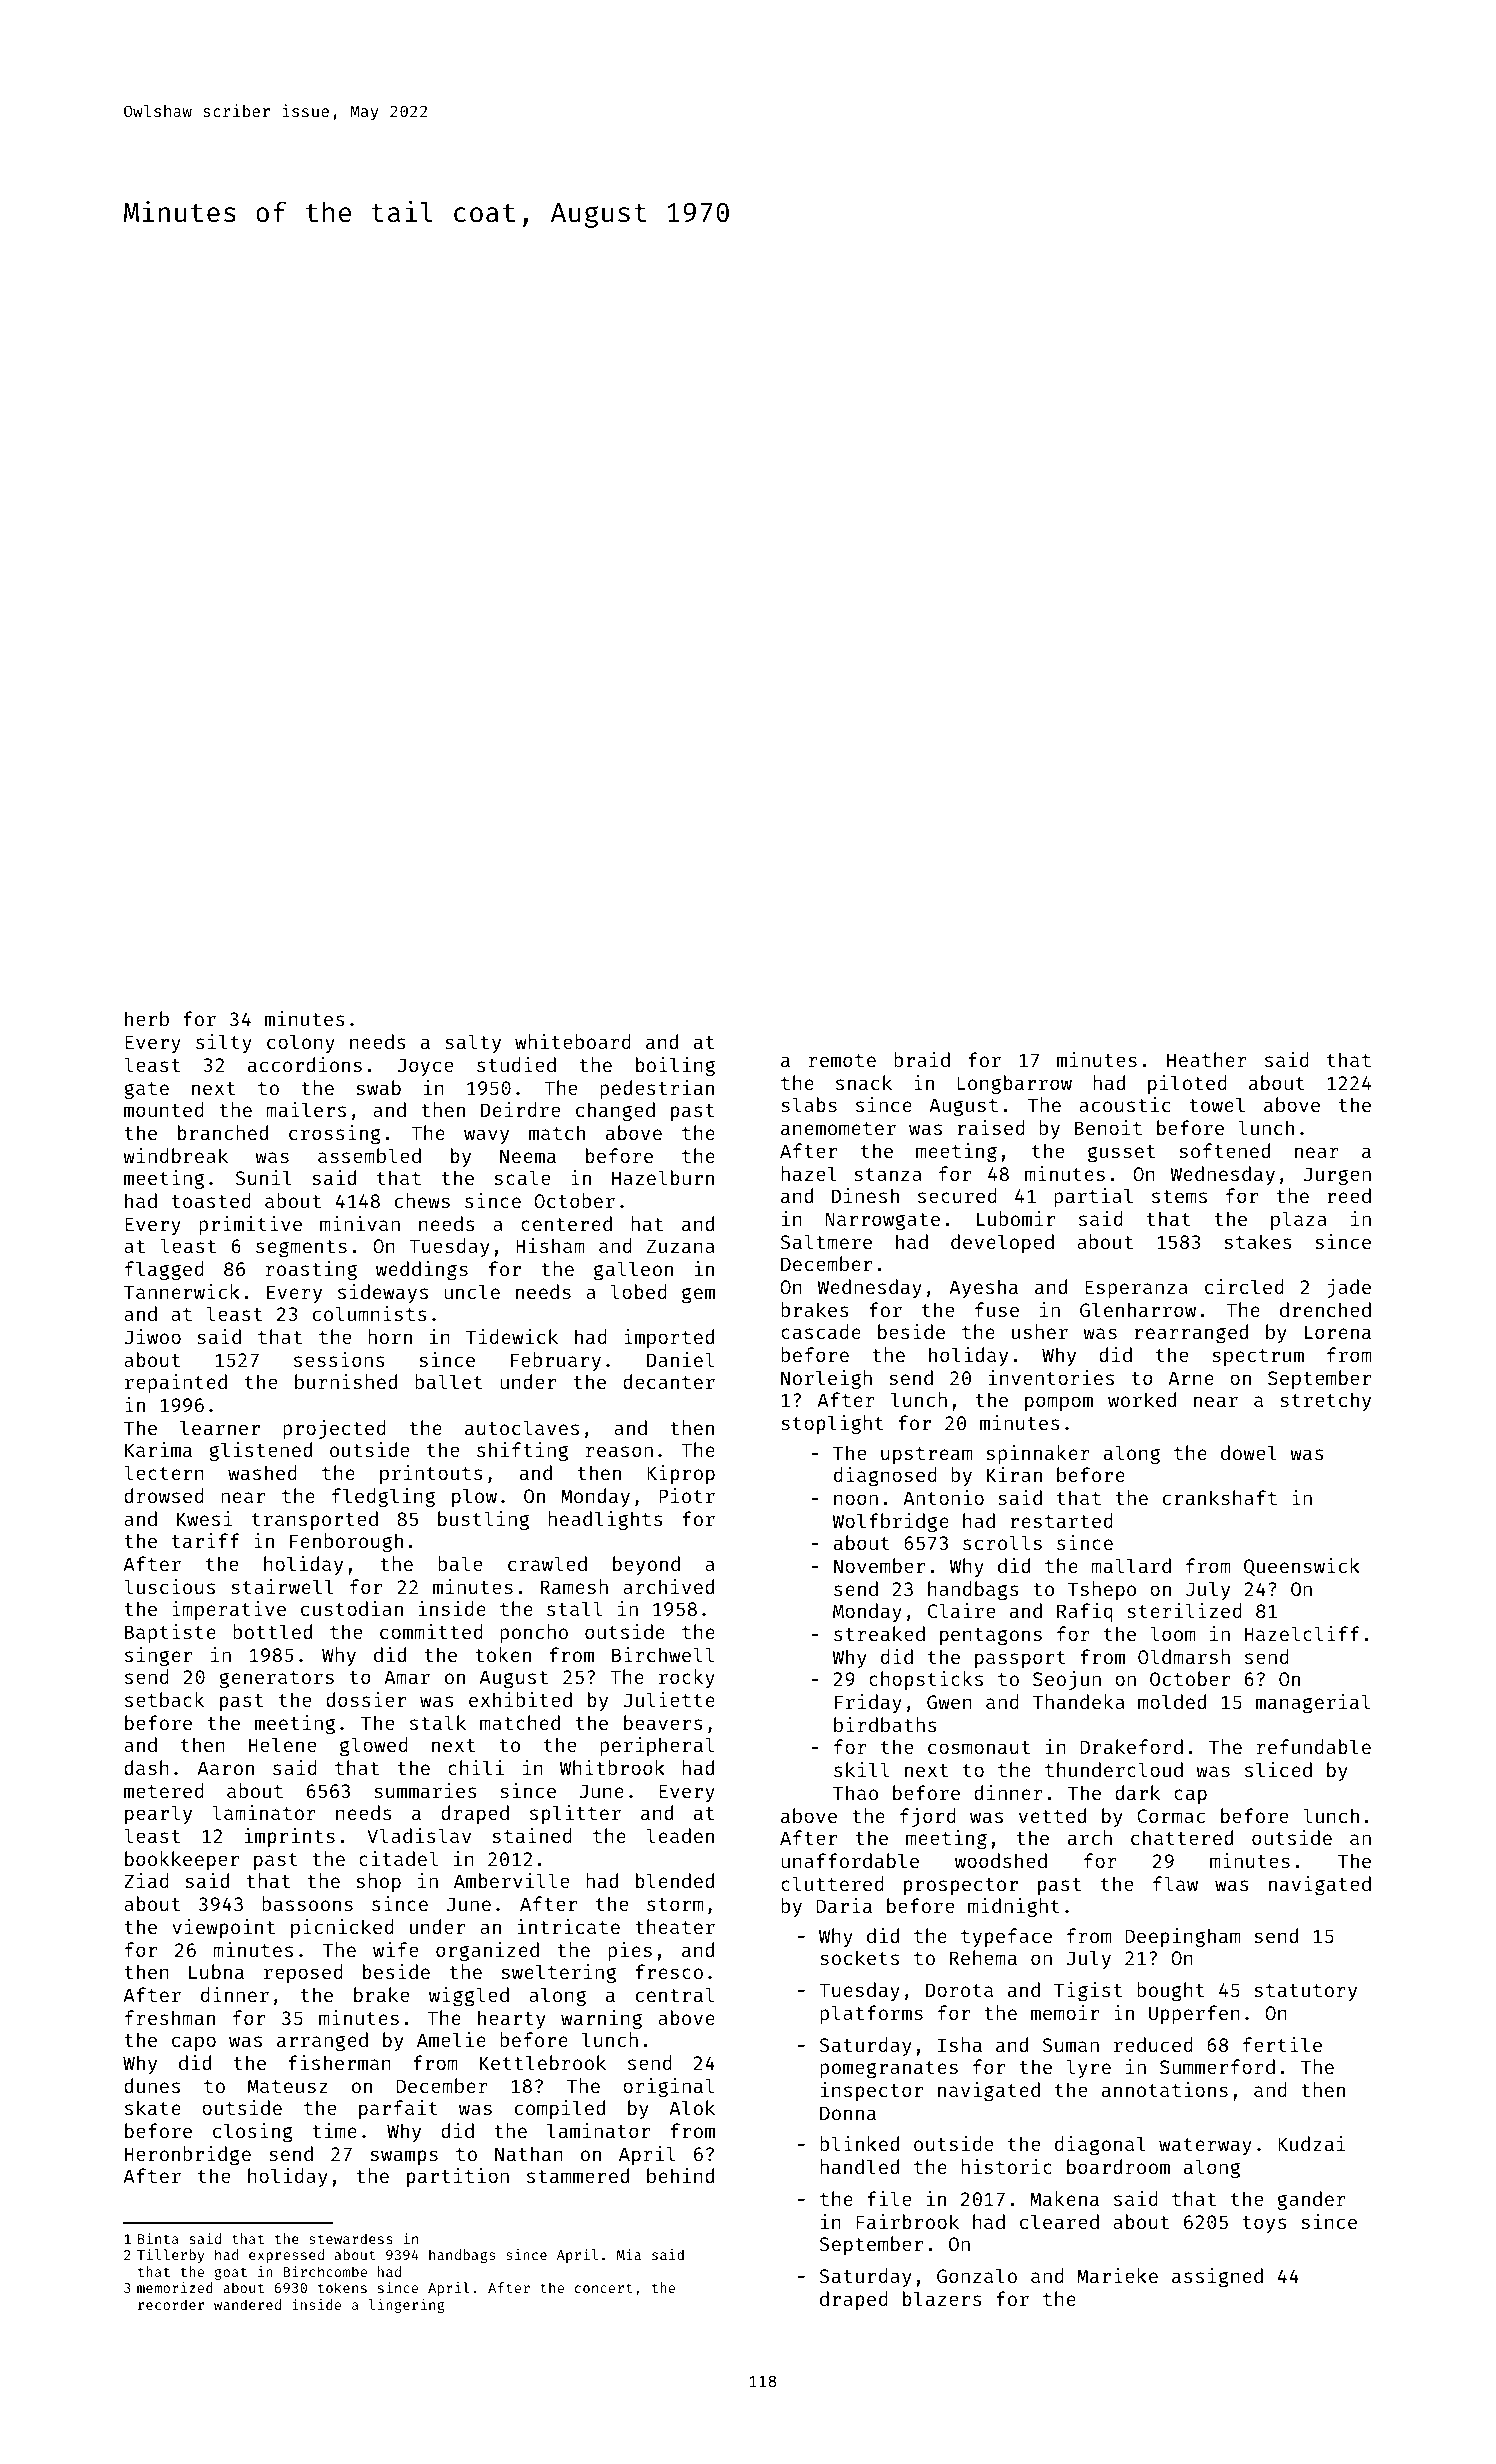 The width and height of the page is (1496, 2464). What do you see at coordinates (1220, 1497) in the page?
I see `crankshaft` at bounding box center [1220, 1497].
